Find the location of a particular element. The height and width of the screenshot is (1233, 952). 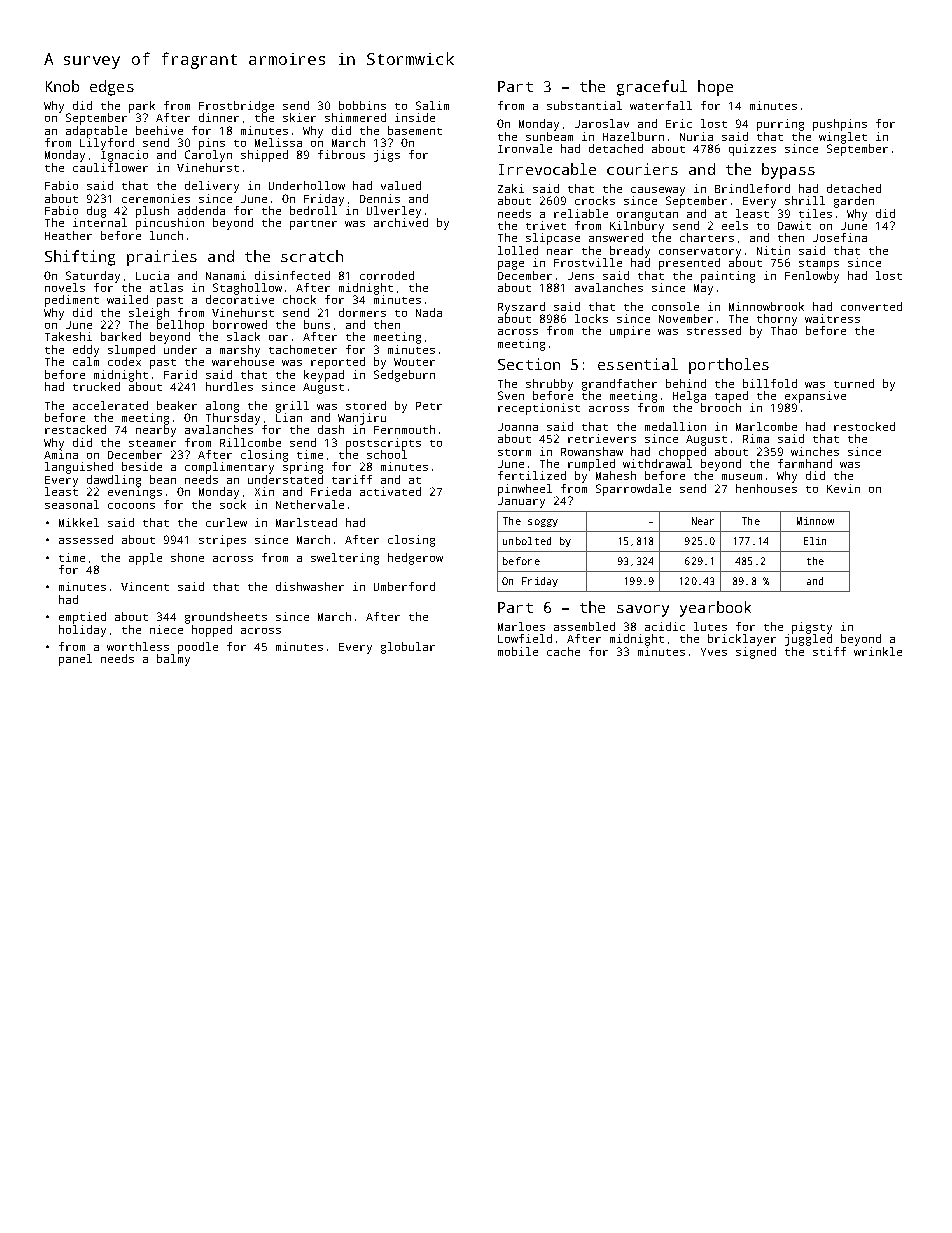

Kevin is located at coordinates (843, 488).
